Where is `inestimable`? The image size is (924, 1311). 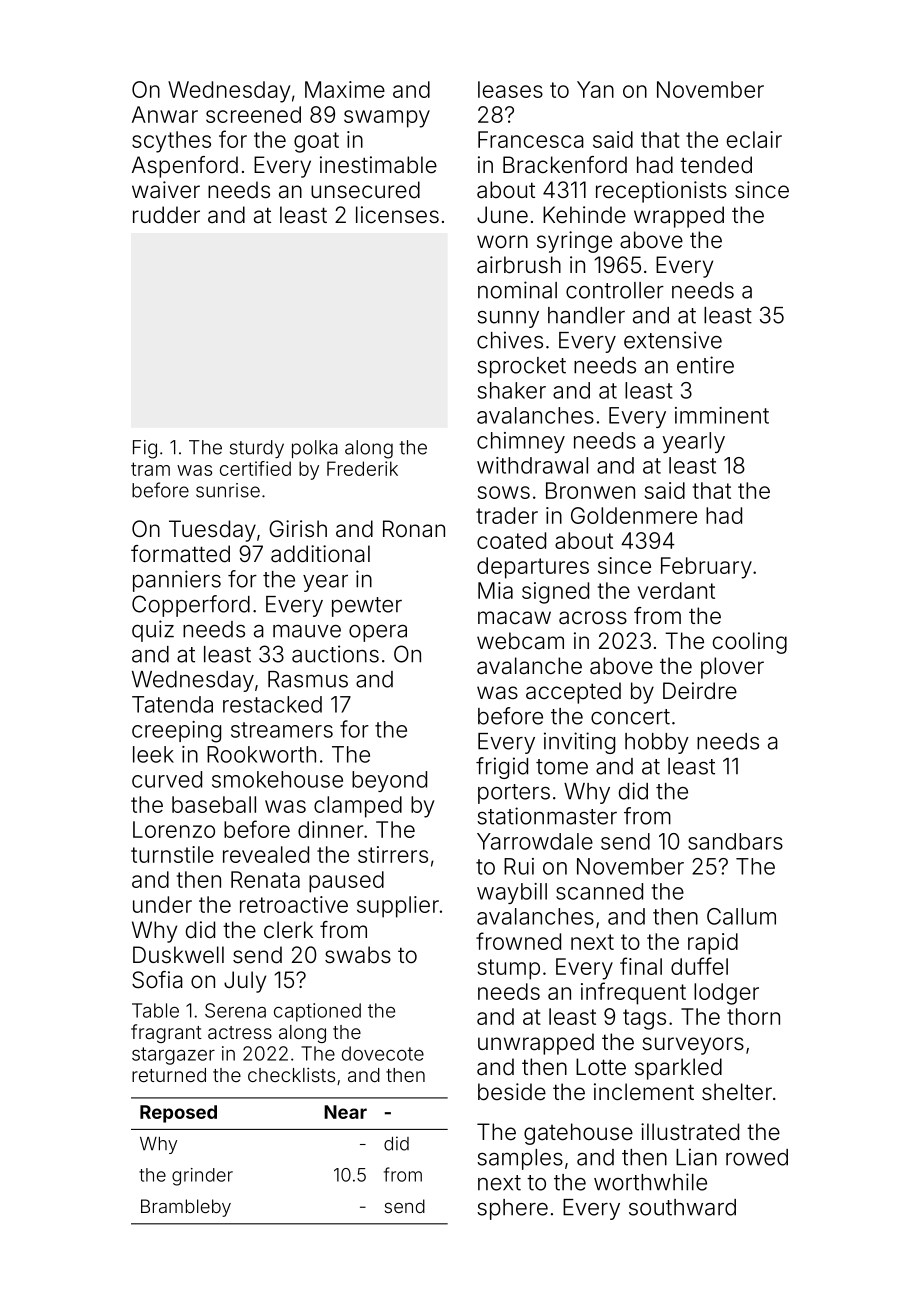 inestimable is located at coordinates (378, 165).
